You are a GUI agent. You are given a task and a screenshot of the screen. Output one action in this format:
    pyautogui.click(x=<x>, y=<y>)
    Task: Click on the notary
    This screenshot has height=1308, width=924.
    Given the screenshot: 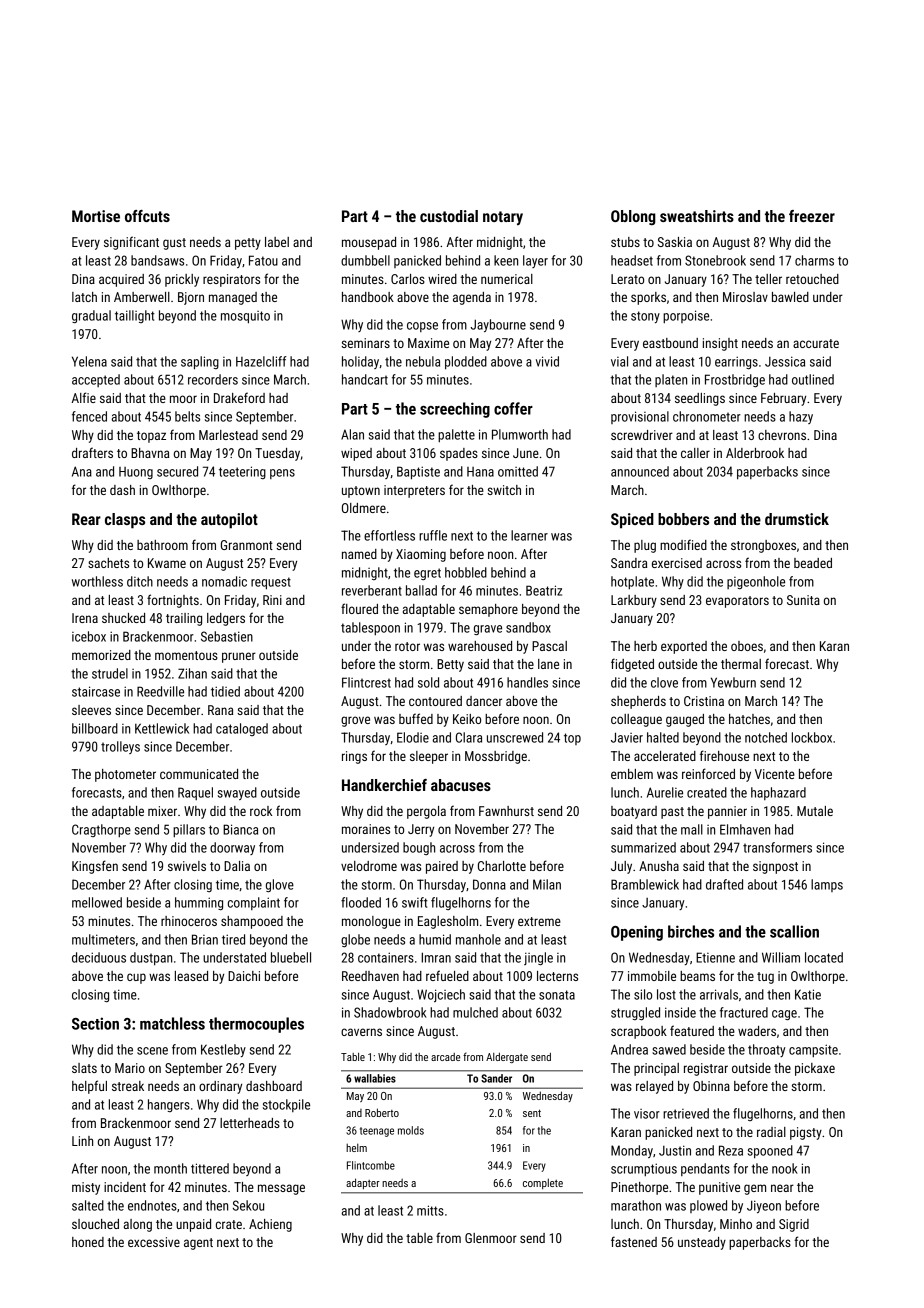 What is the action you would take?
    pyautogui.click(x=503, y=218)
